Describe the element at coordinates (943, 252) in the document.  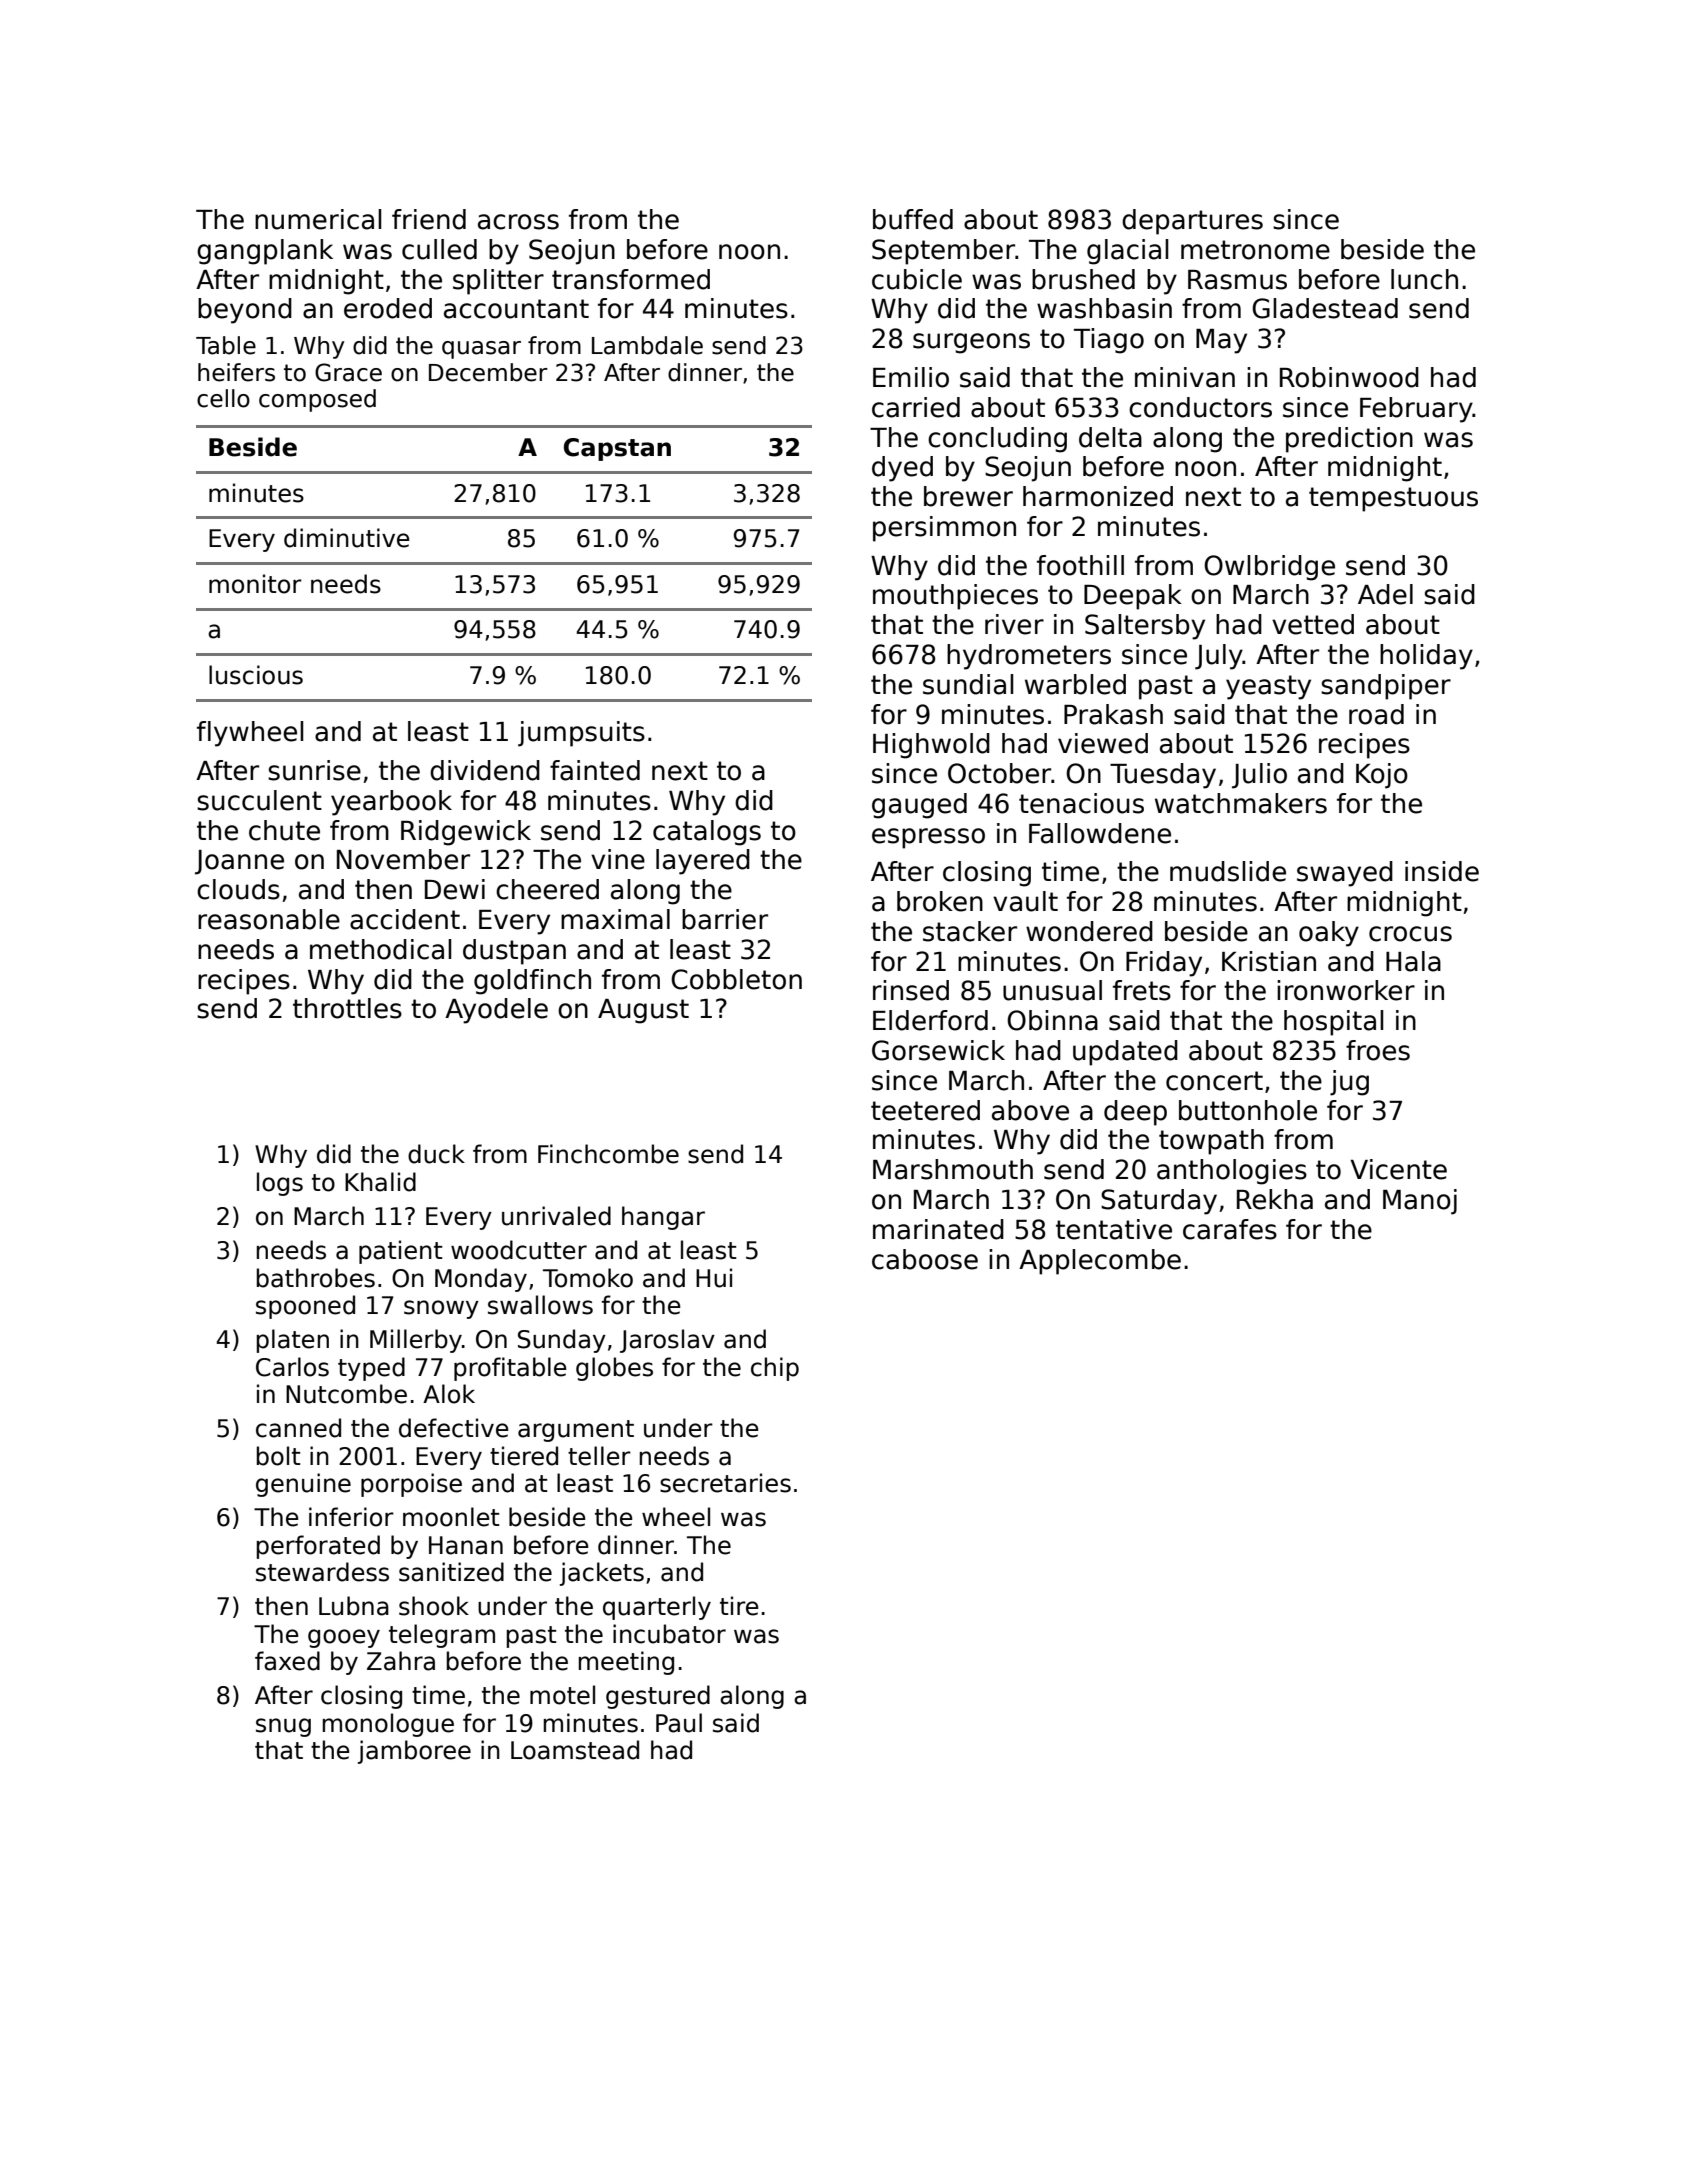
I see `September` at that location.
